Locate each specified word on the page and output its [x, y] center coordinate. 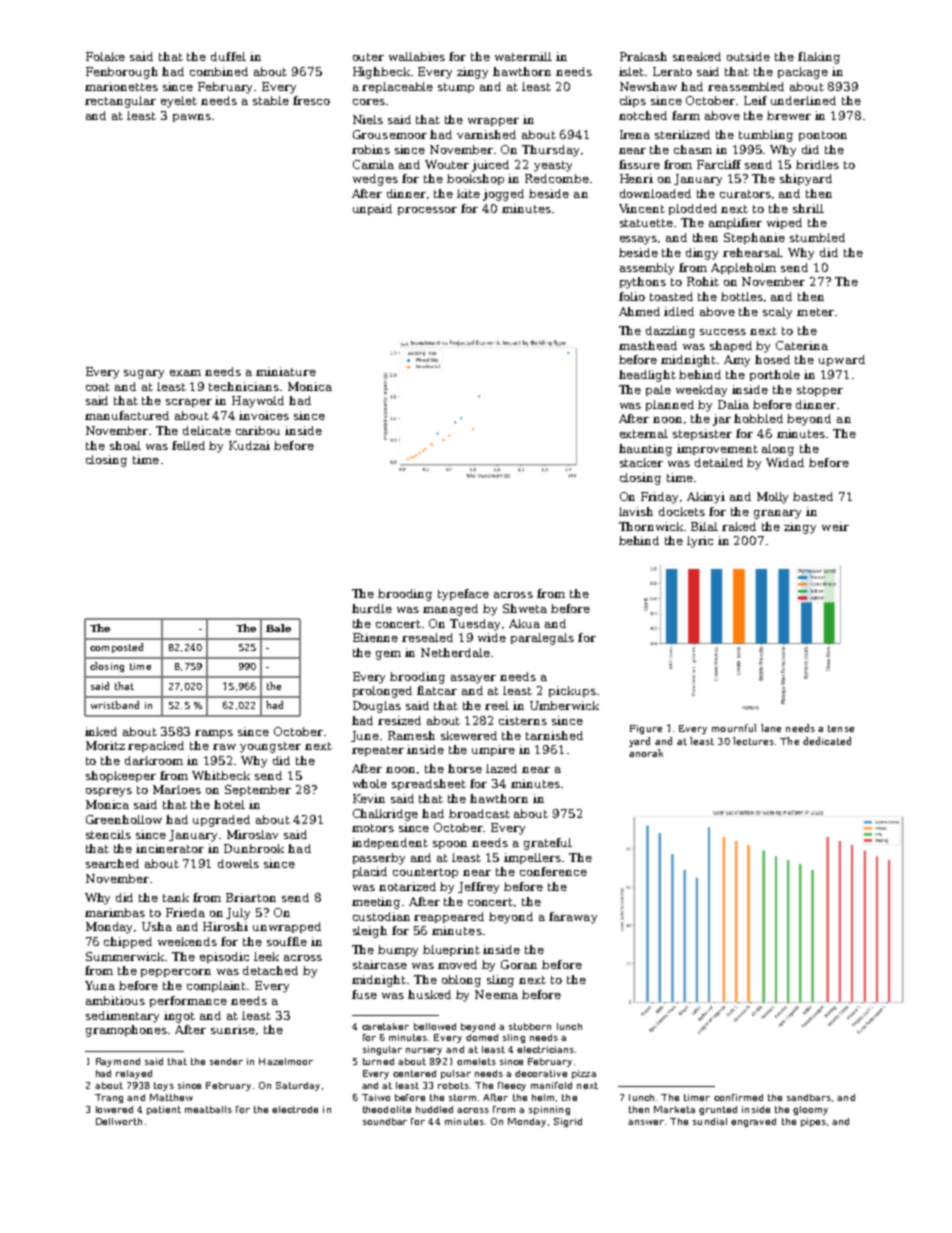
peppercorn [176, 973]
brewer [789, 115]
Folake [105, 56]
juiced [490, 166]
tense [841, 728]
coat [98, 387]
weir [835, 526]
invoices [264, 415]
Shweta [525, 608]
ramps [214, 734]
